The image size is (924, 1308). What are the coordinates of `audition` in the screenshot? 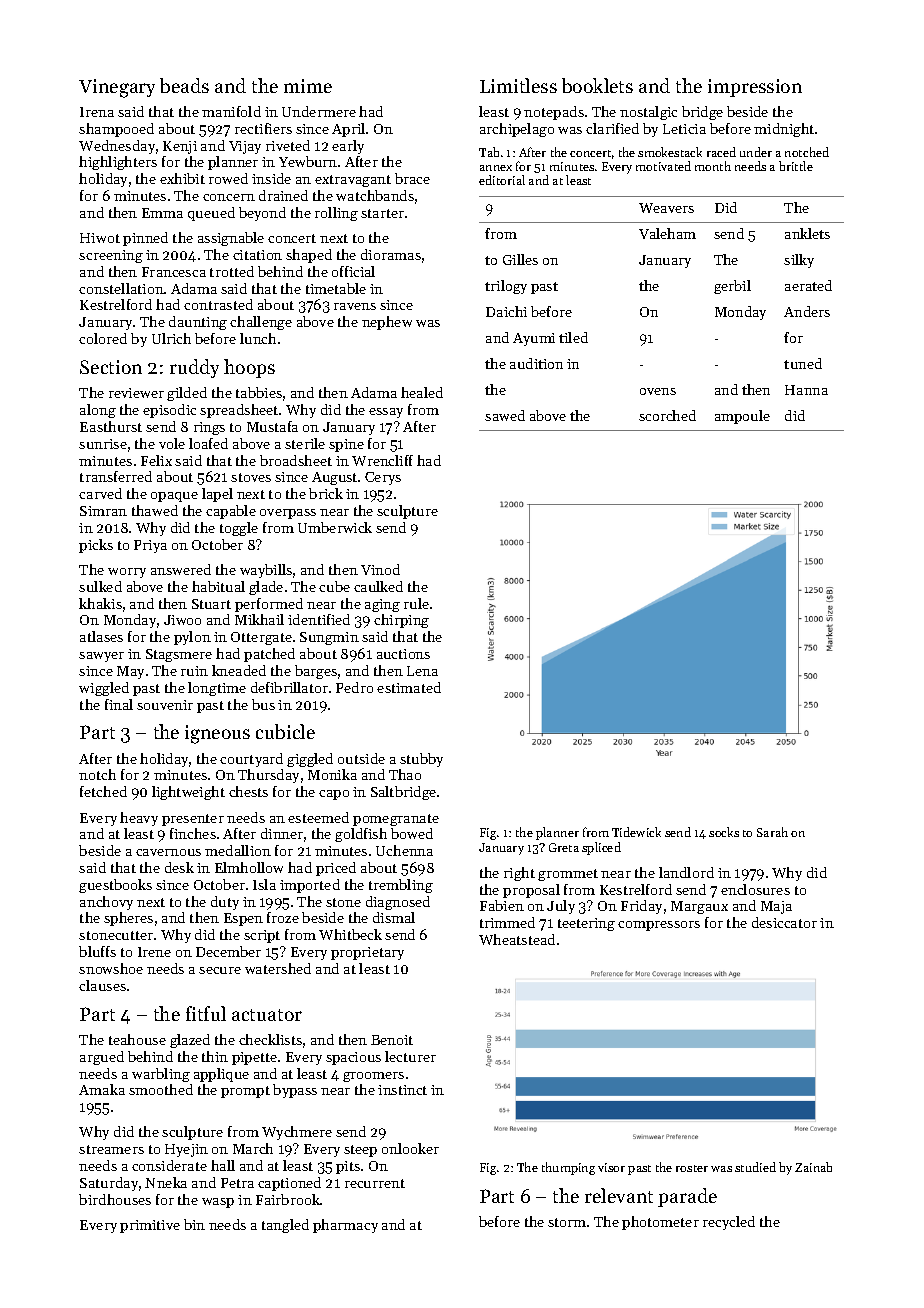 It's located at (536, 363).
